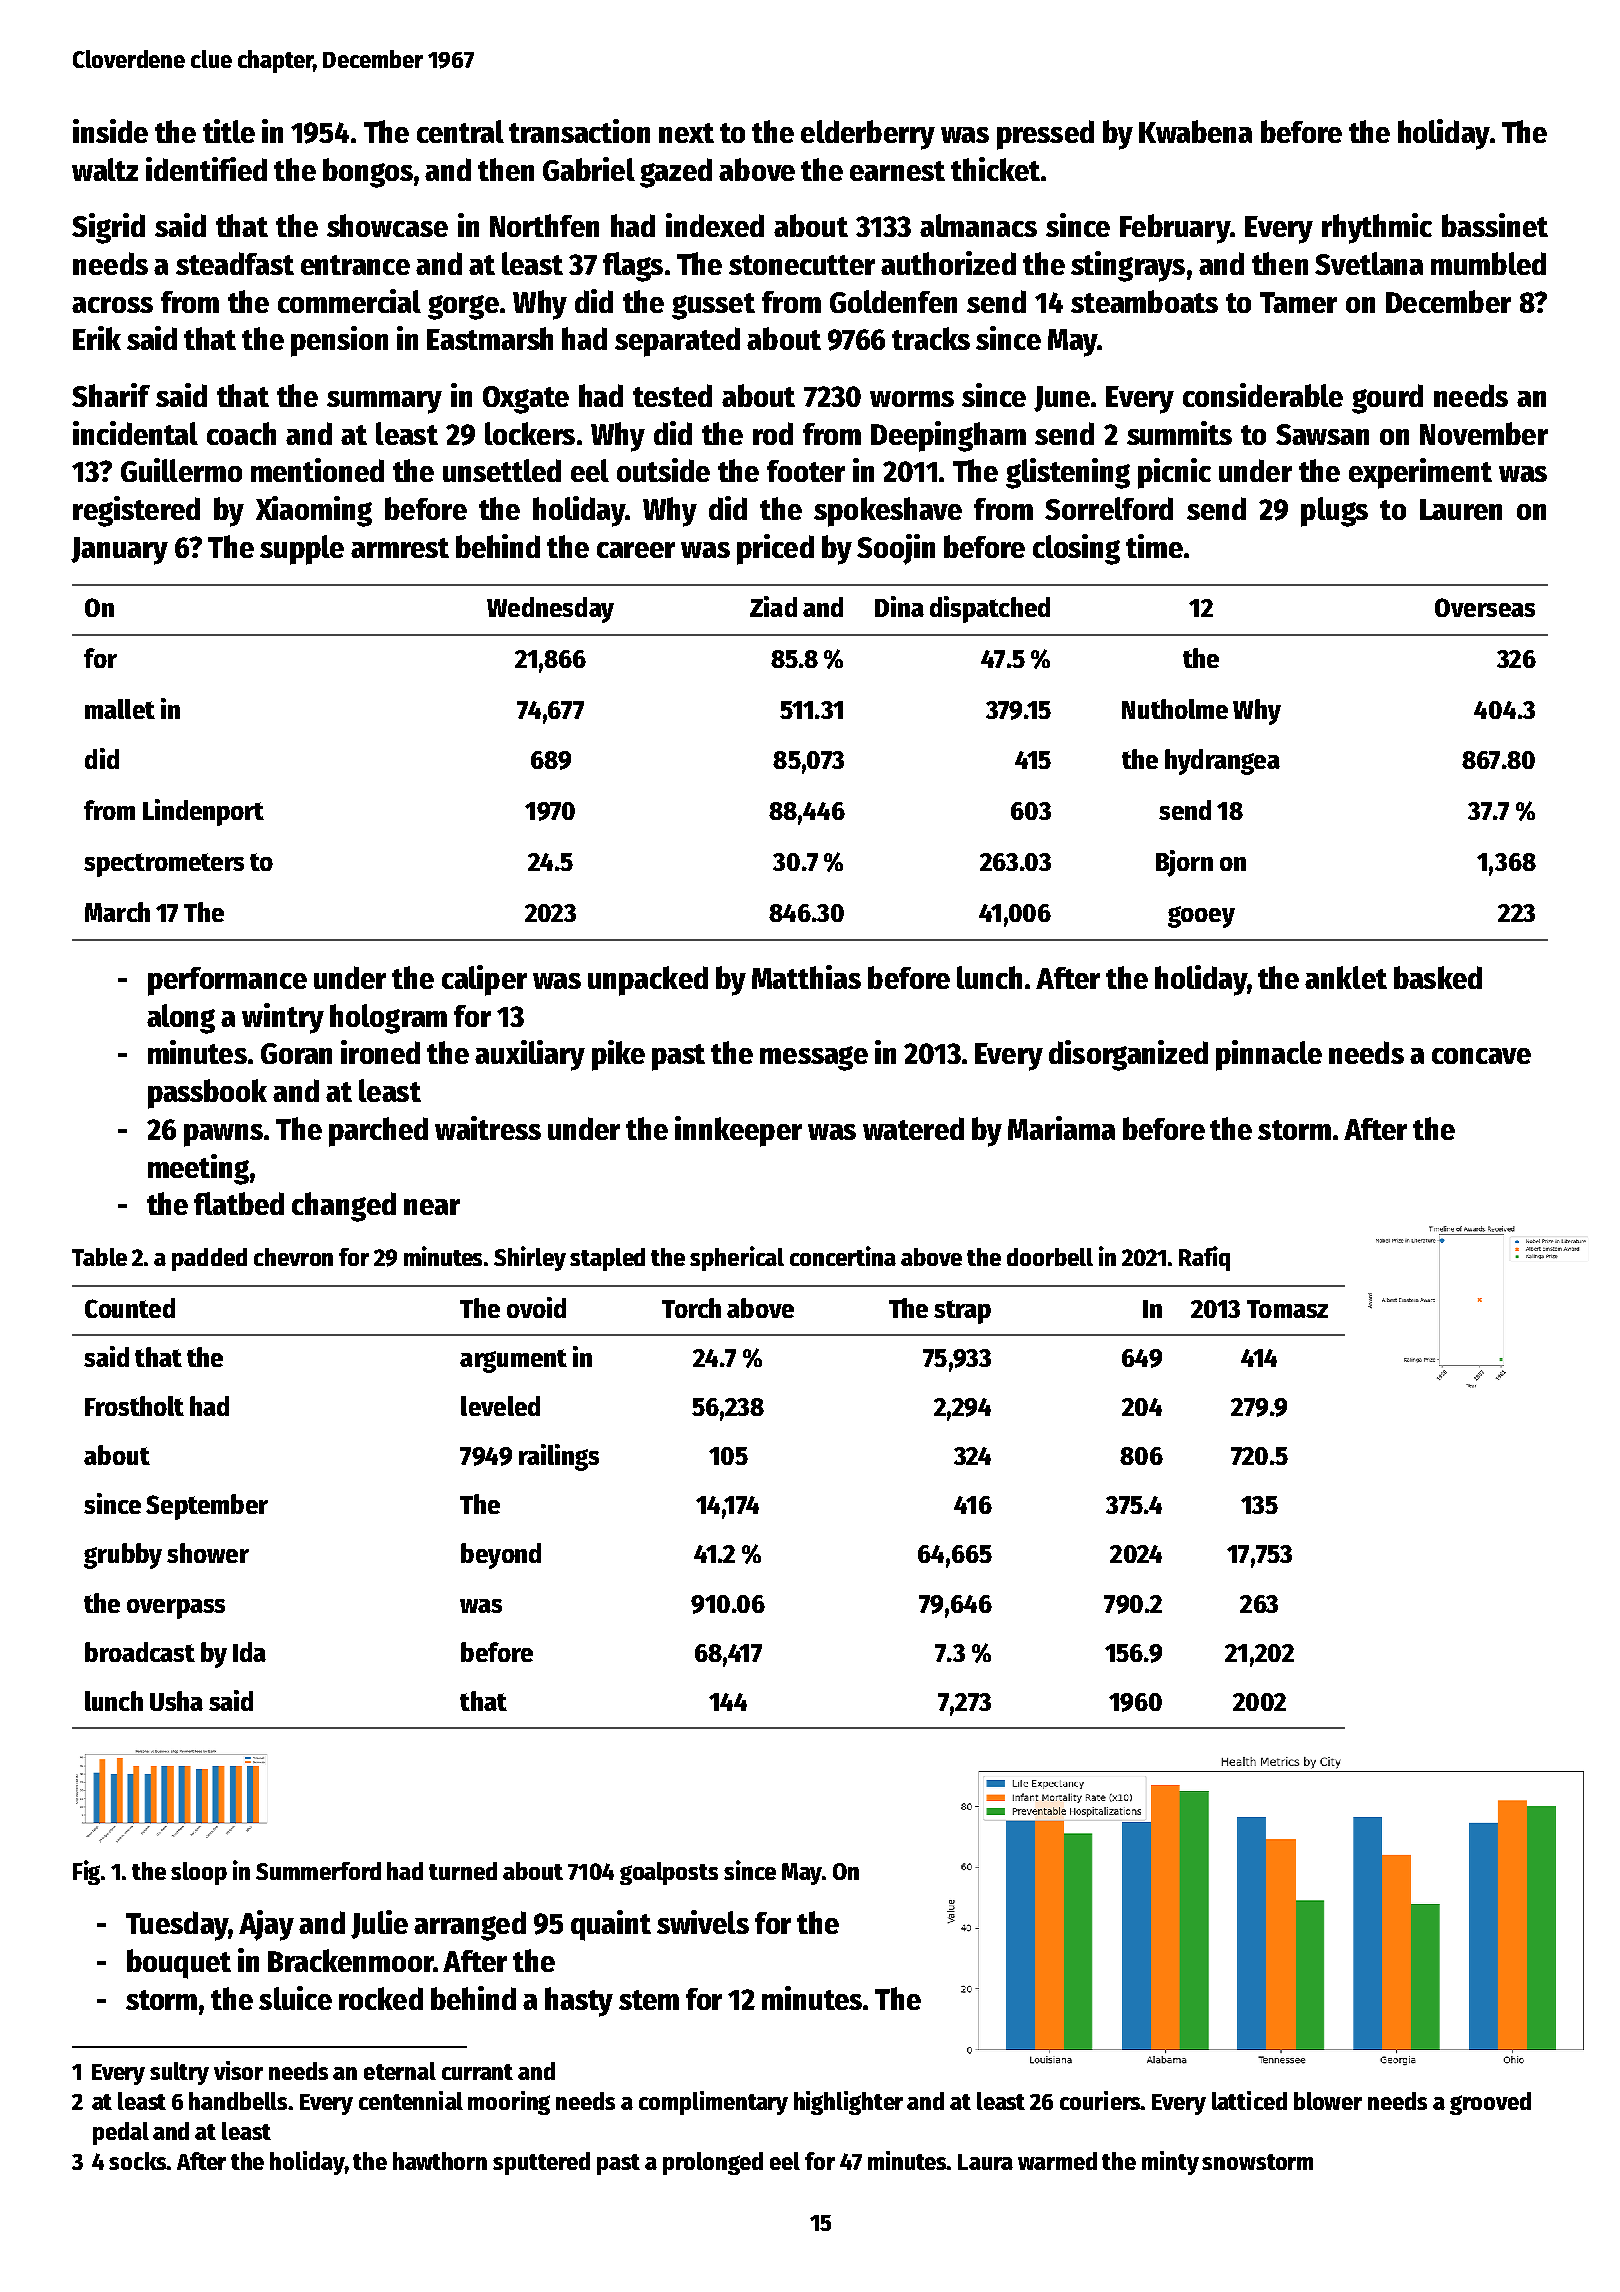 The image size is (1620, 2292). I want to click on mumbled, so click(1488, 263).
